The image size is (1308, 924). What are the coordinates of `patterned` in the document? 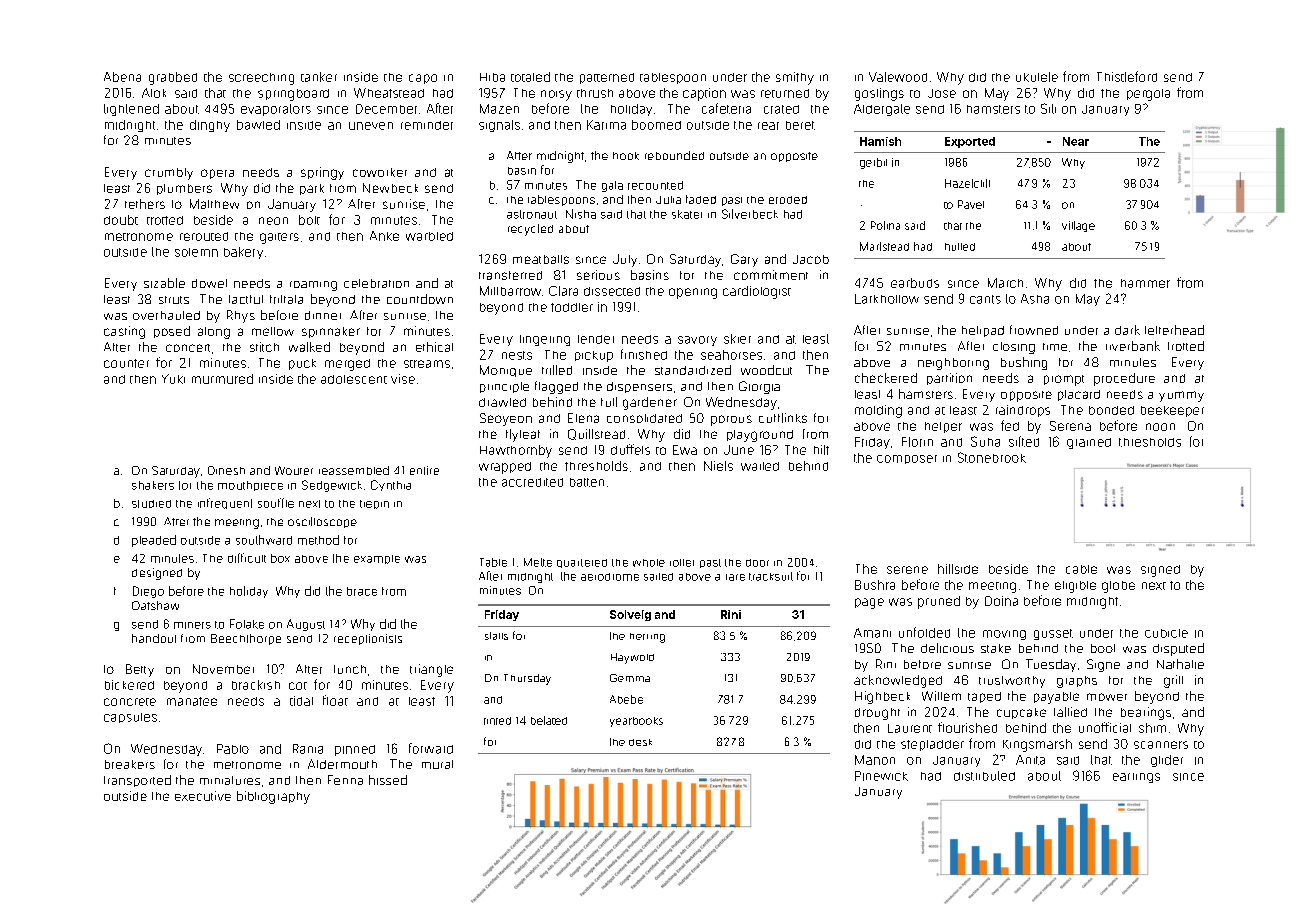 It's located at (607, 78).
